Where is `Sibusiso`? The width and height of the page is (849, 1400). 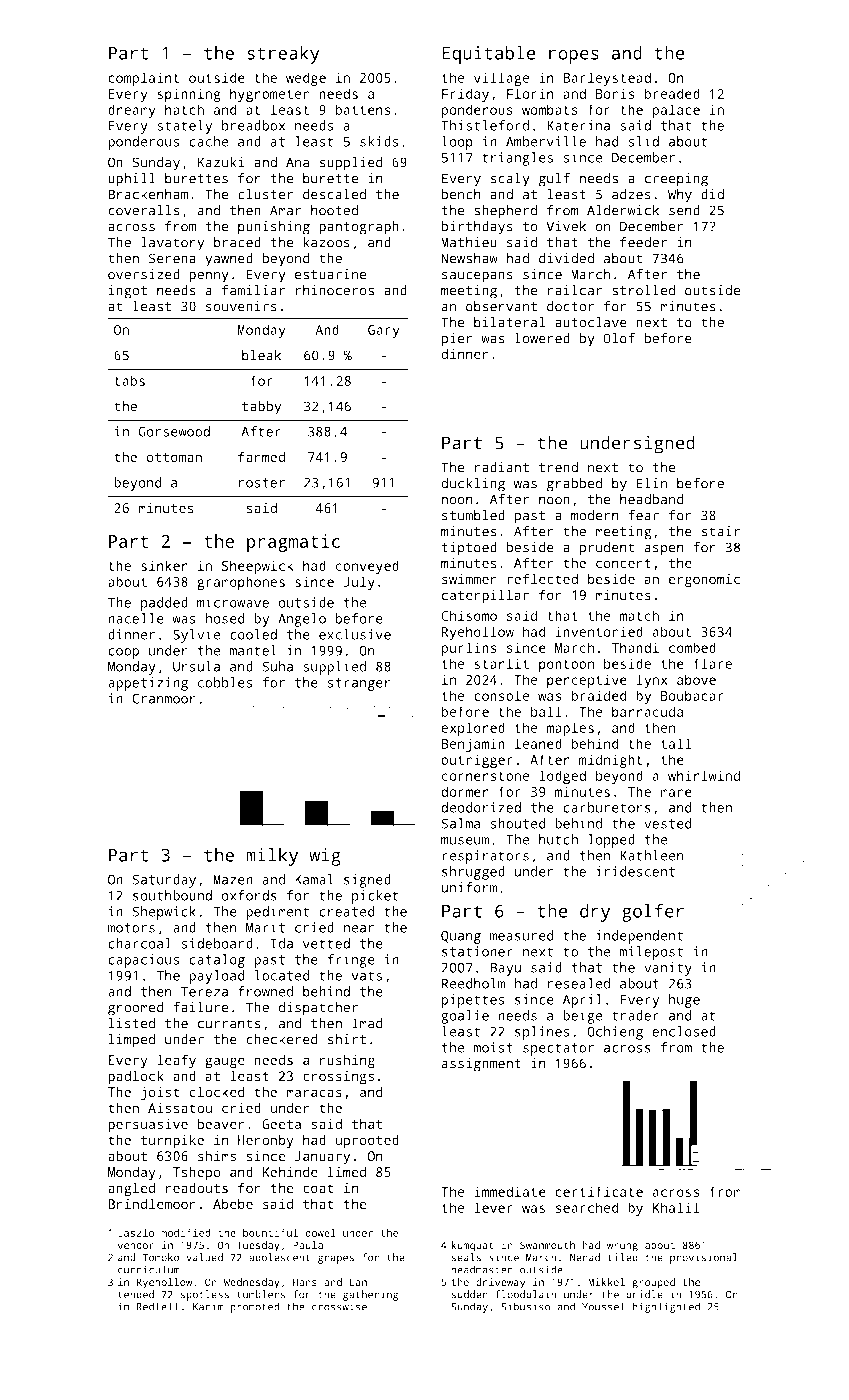
Sibusiso is located at coordinates (525, 1306).
